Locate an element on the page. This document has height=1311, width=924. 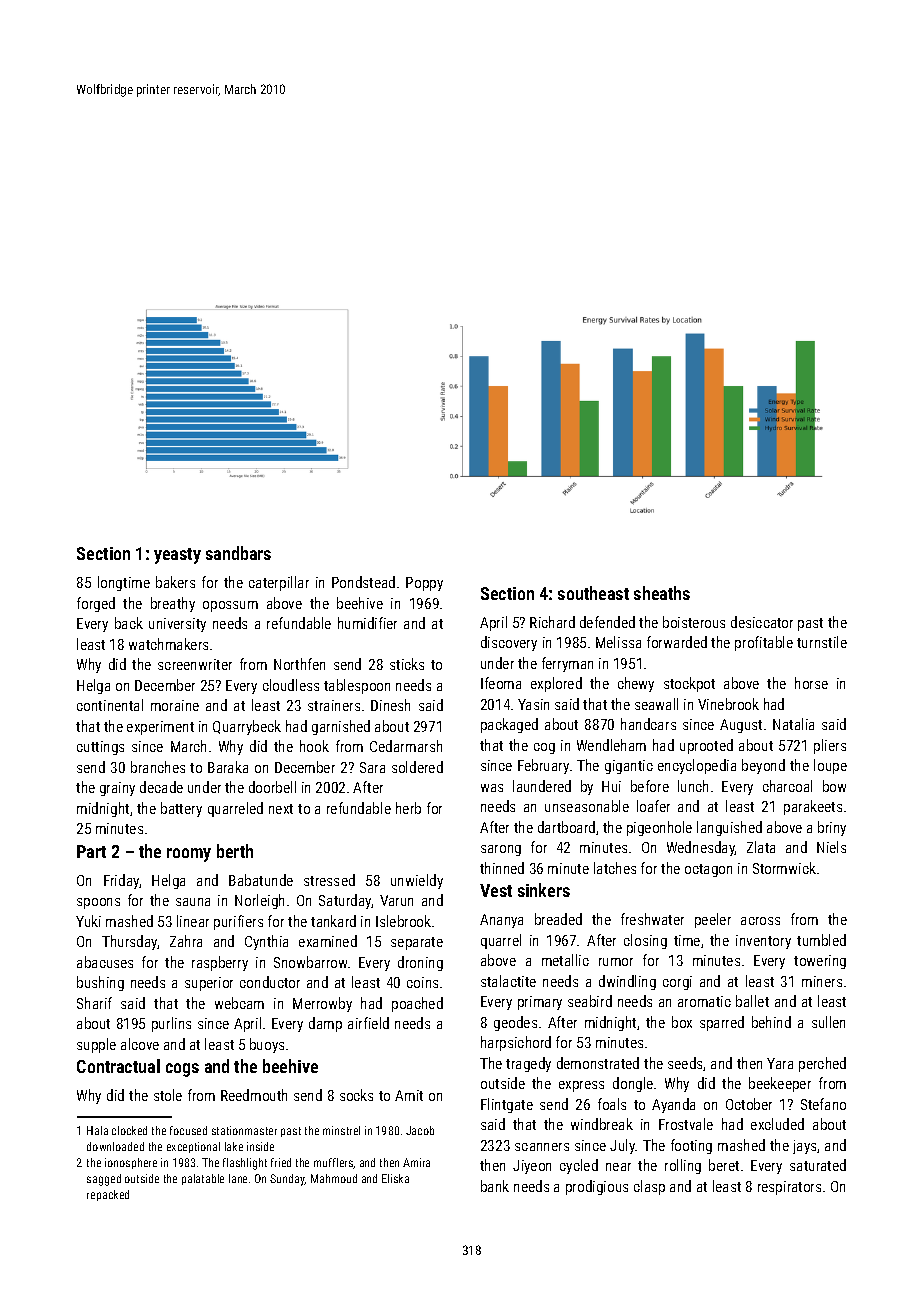
Sharif is located at coordinates (94, 1003).
